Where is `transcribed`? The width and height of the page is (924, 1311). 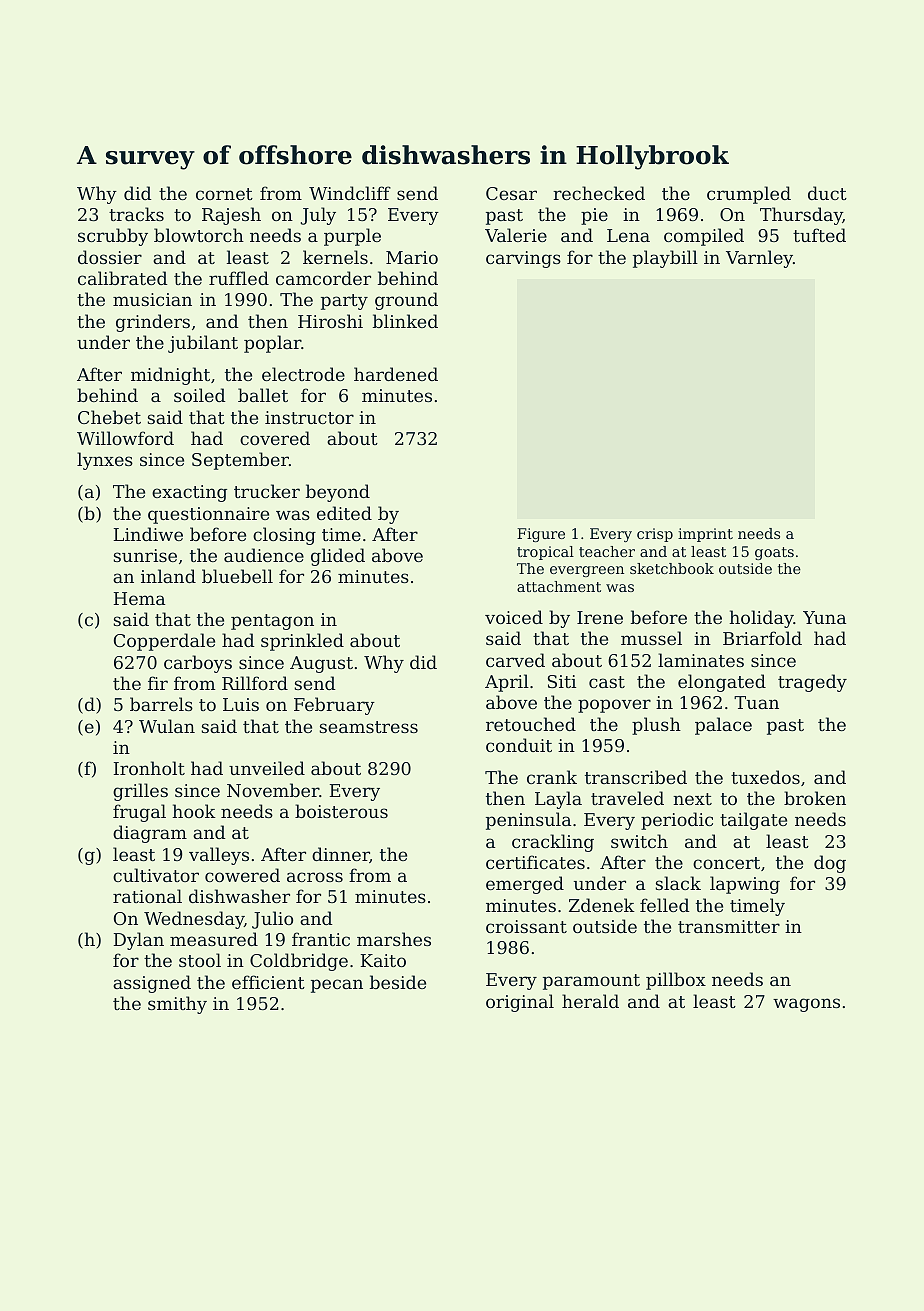 transcribed is located at coordinates (636, 777).
